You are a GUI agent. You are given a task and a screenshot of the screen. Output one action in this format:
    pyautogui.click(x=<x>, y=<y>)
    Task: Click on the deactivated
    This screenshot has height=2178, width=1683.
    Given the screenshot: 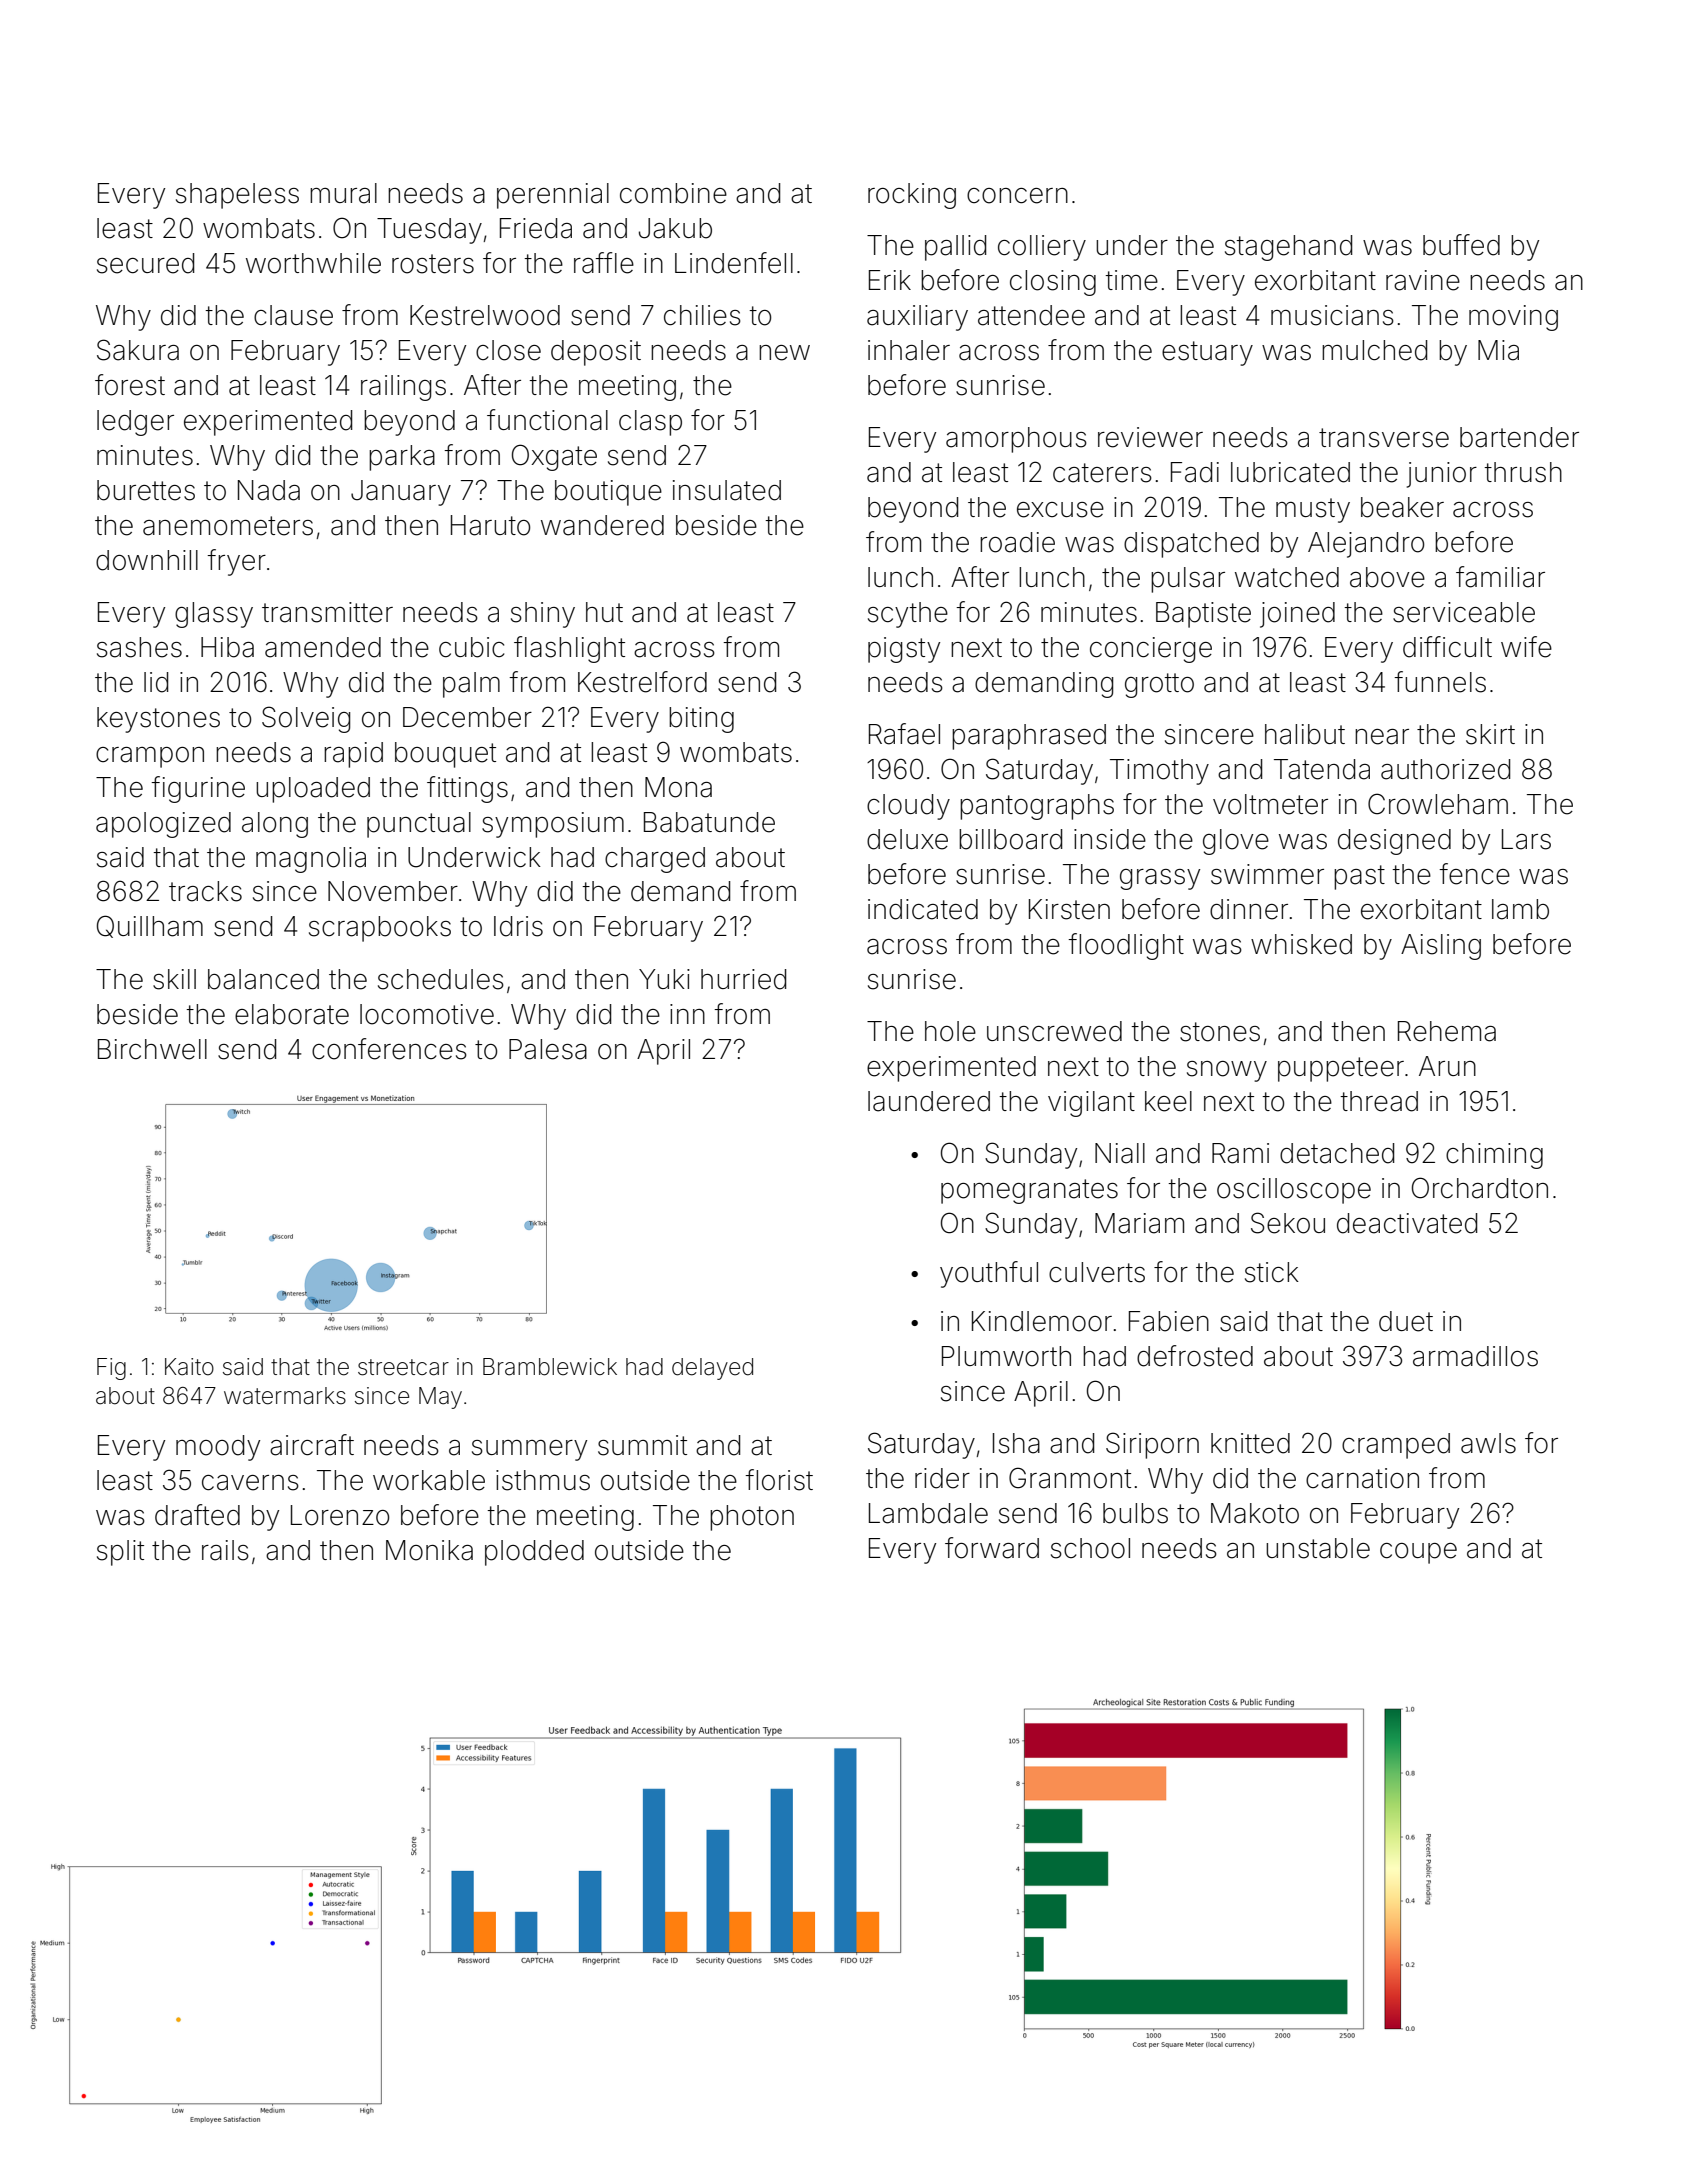 What is the action you would take?
    pyautogui.click(x=1407, y=1223)
